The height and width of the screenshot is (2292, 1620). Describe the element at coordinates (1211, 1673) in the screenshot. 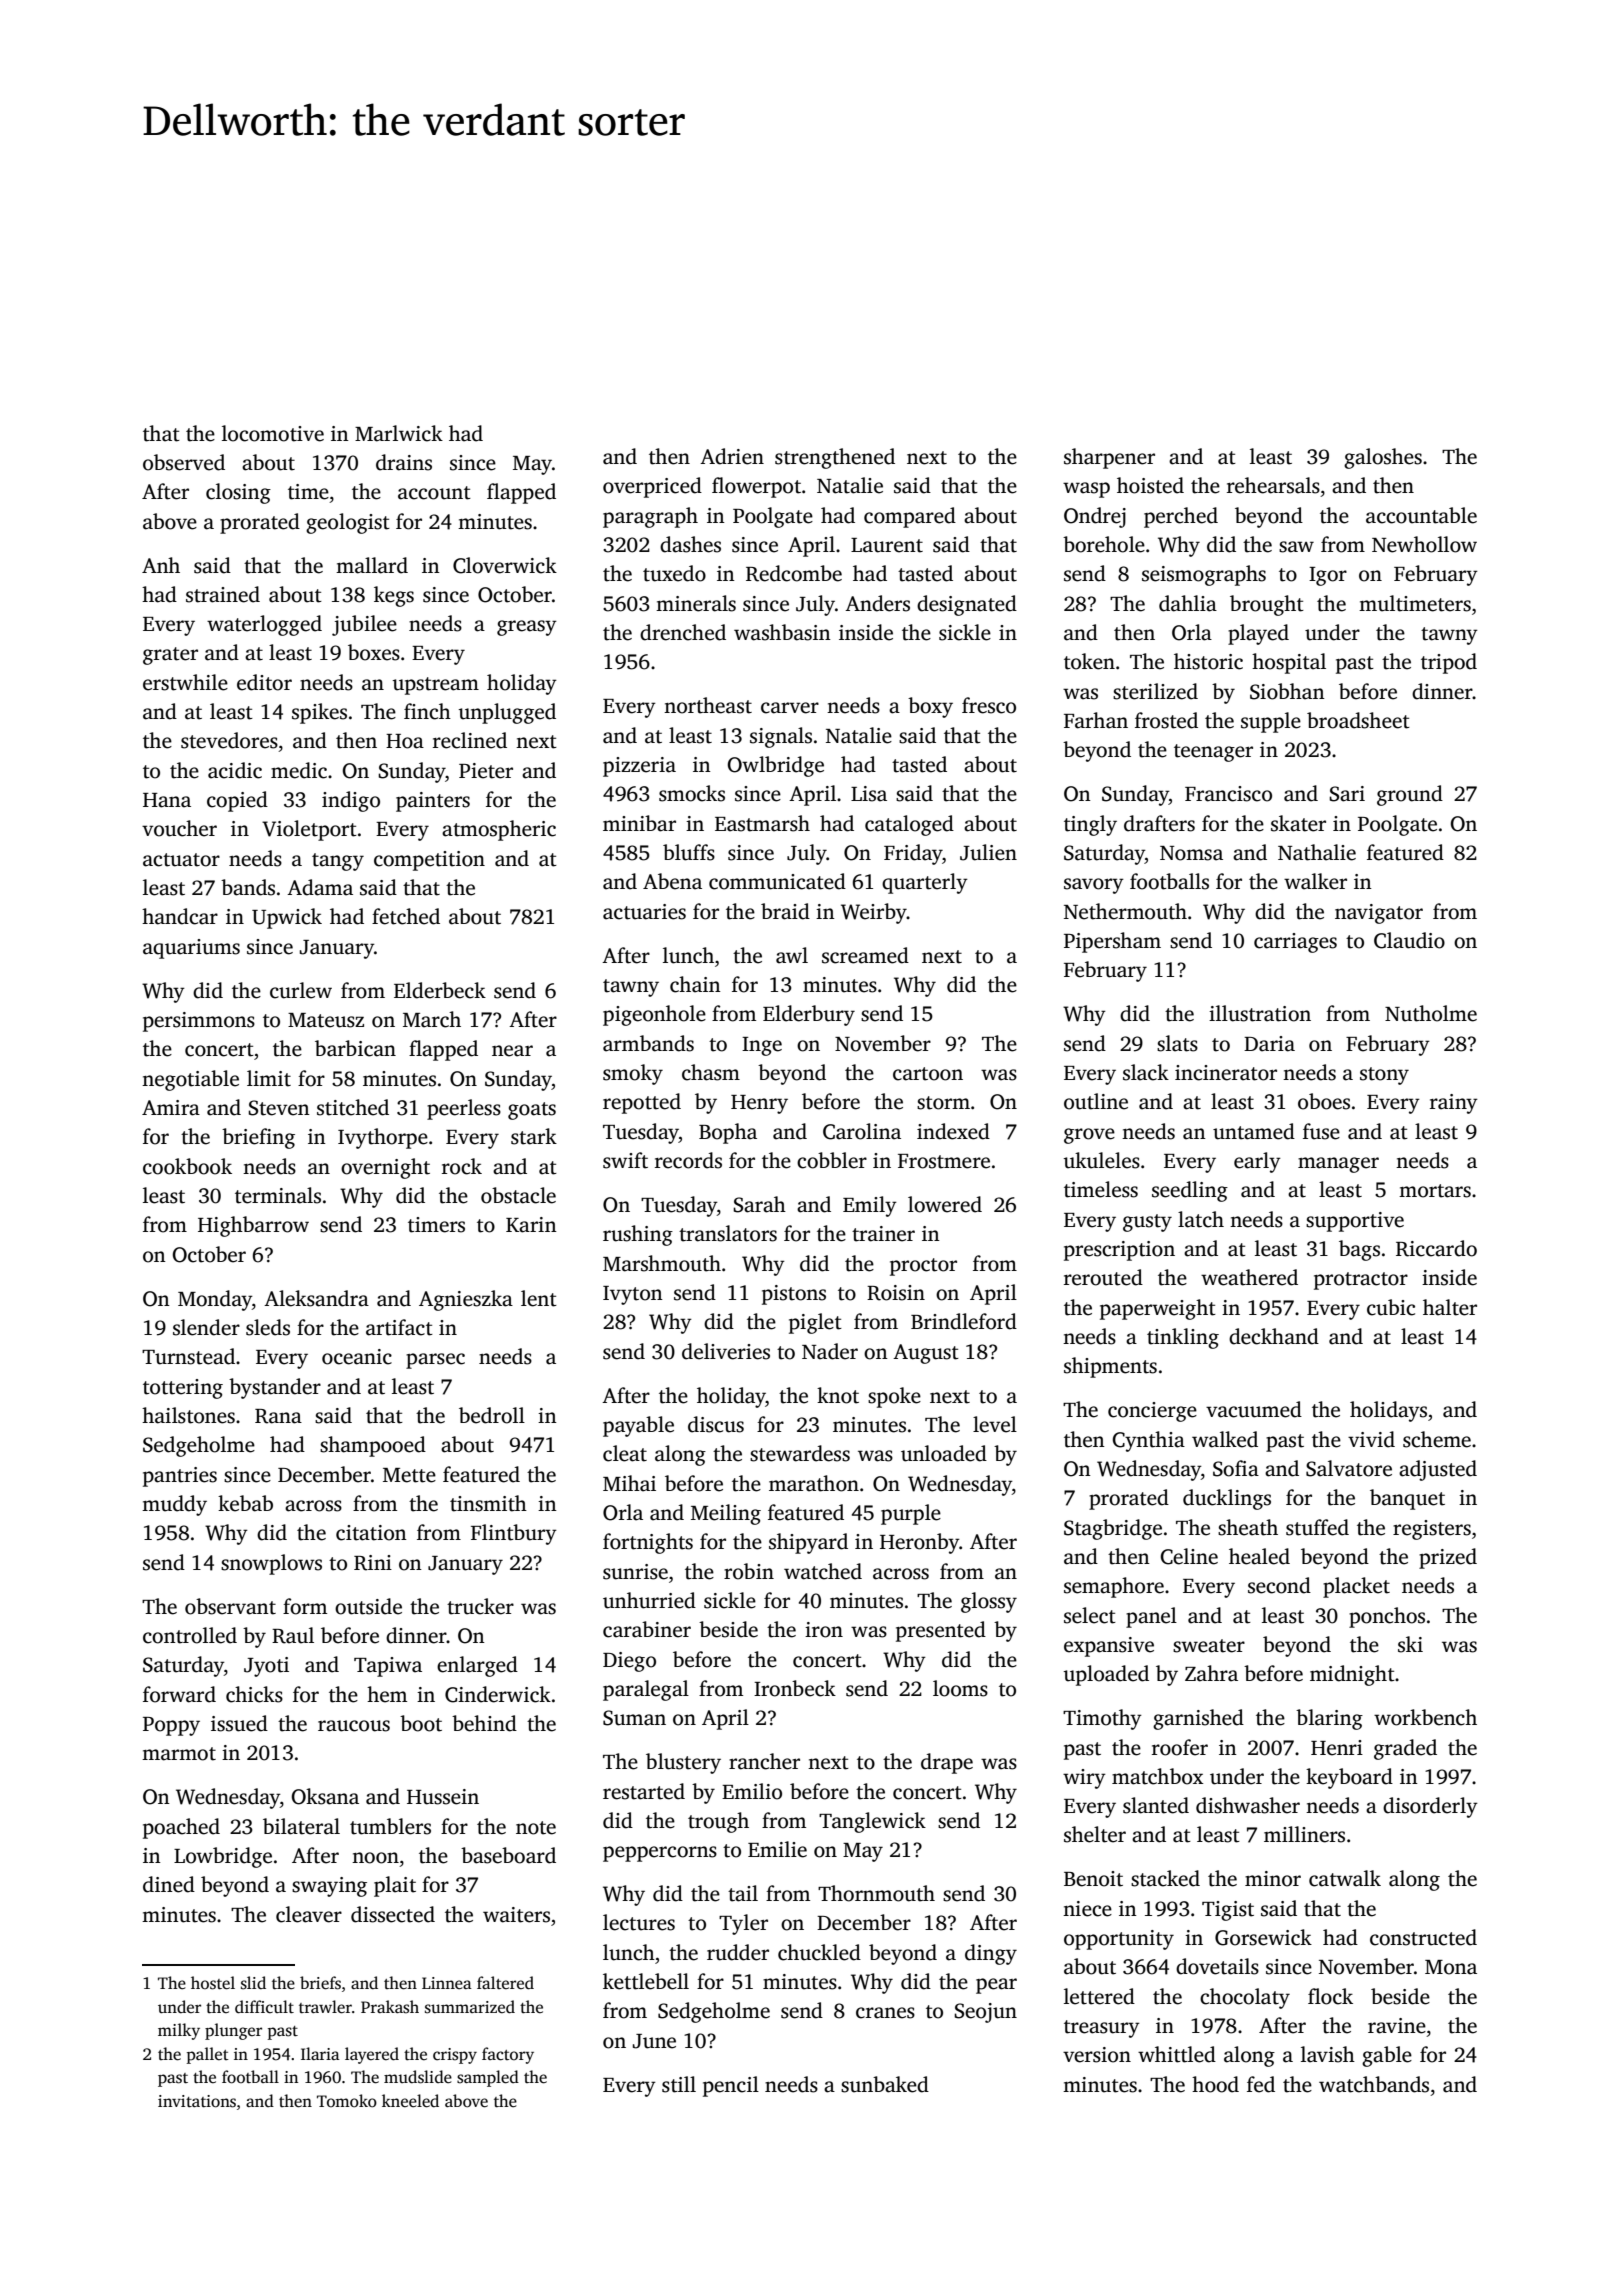

I see `Zahra` at that location.
